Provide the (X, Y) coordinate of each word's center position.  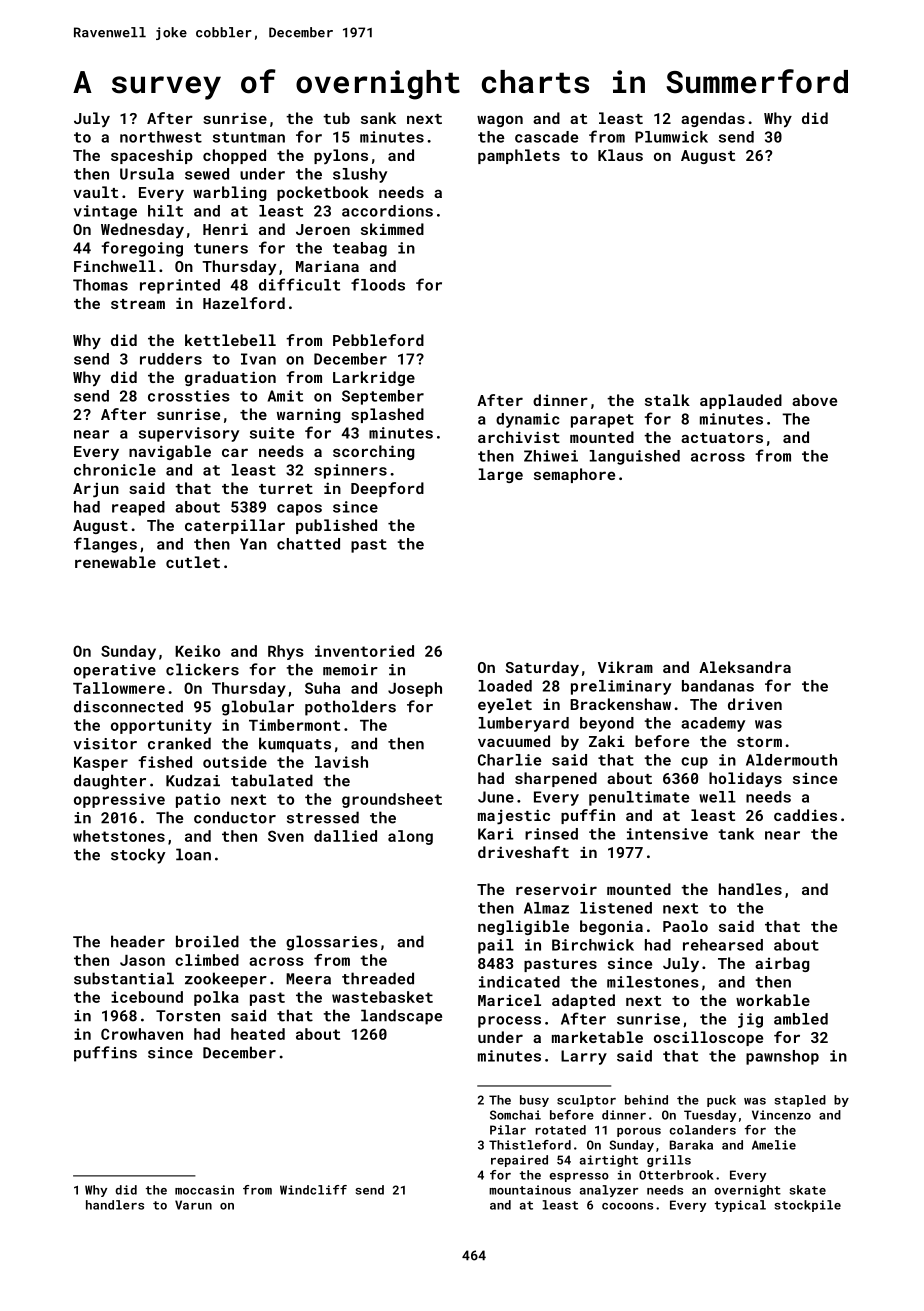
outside (235, 762)
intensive (667, 834)
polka (216, 998)
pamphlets (519, 156)
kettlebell (230, 340)
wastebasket (382, 997)
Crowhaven (142, 1034)
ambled (801, 1019)
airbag (782, 964)
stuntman (249, 137)
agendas (713, 119)
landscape (401, 1017)
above (814, 400)
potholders (350, 708)
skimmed (392, 229)
